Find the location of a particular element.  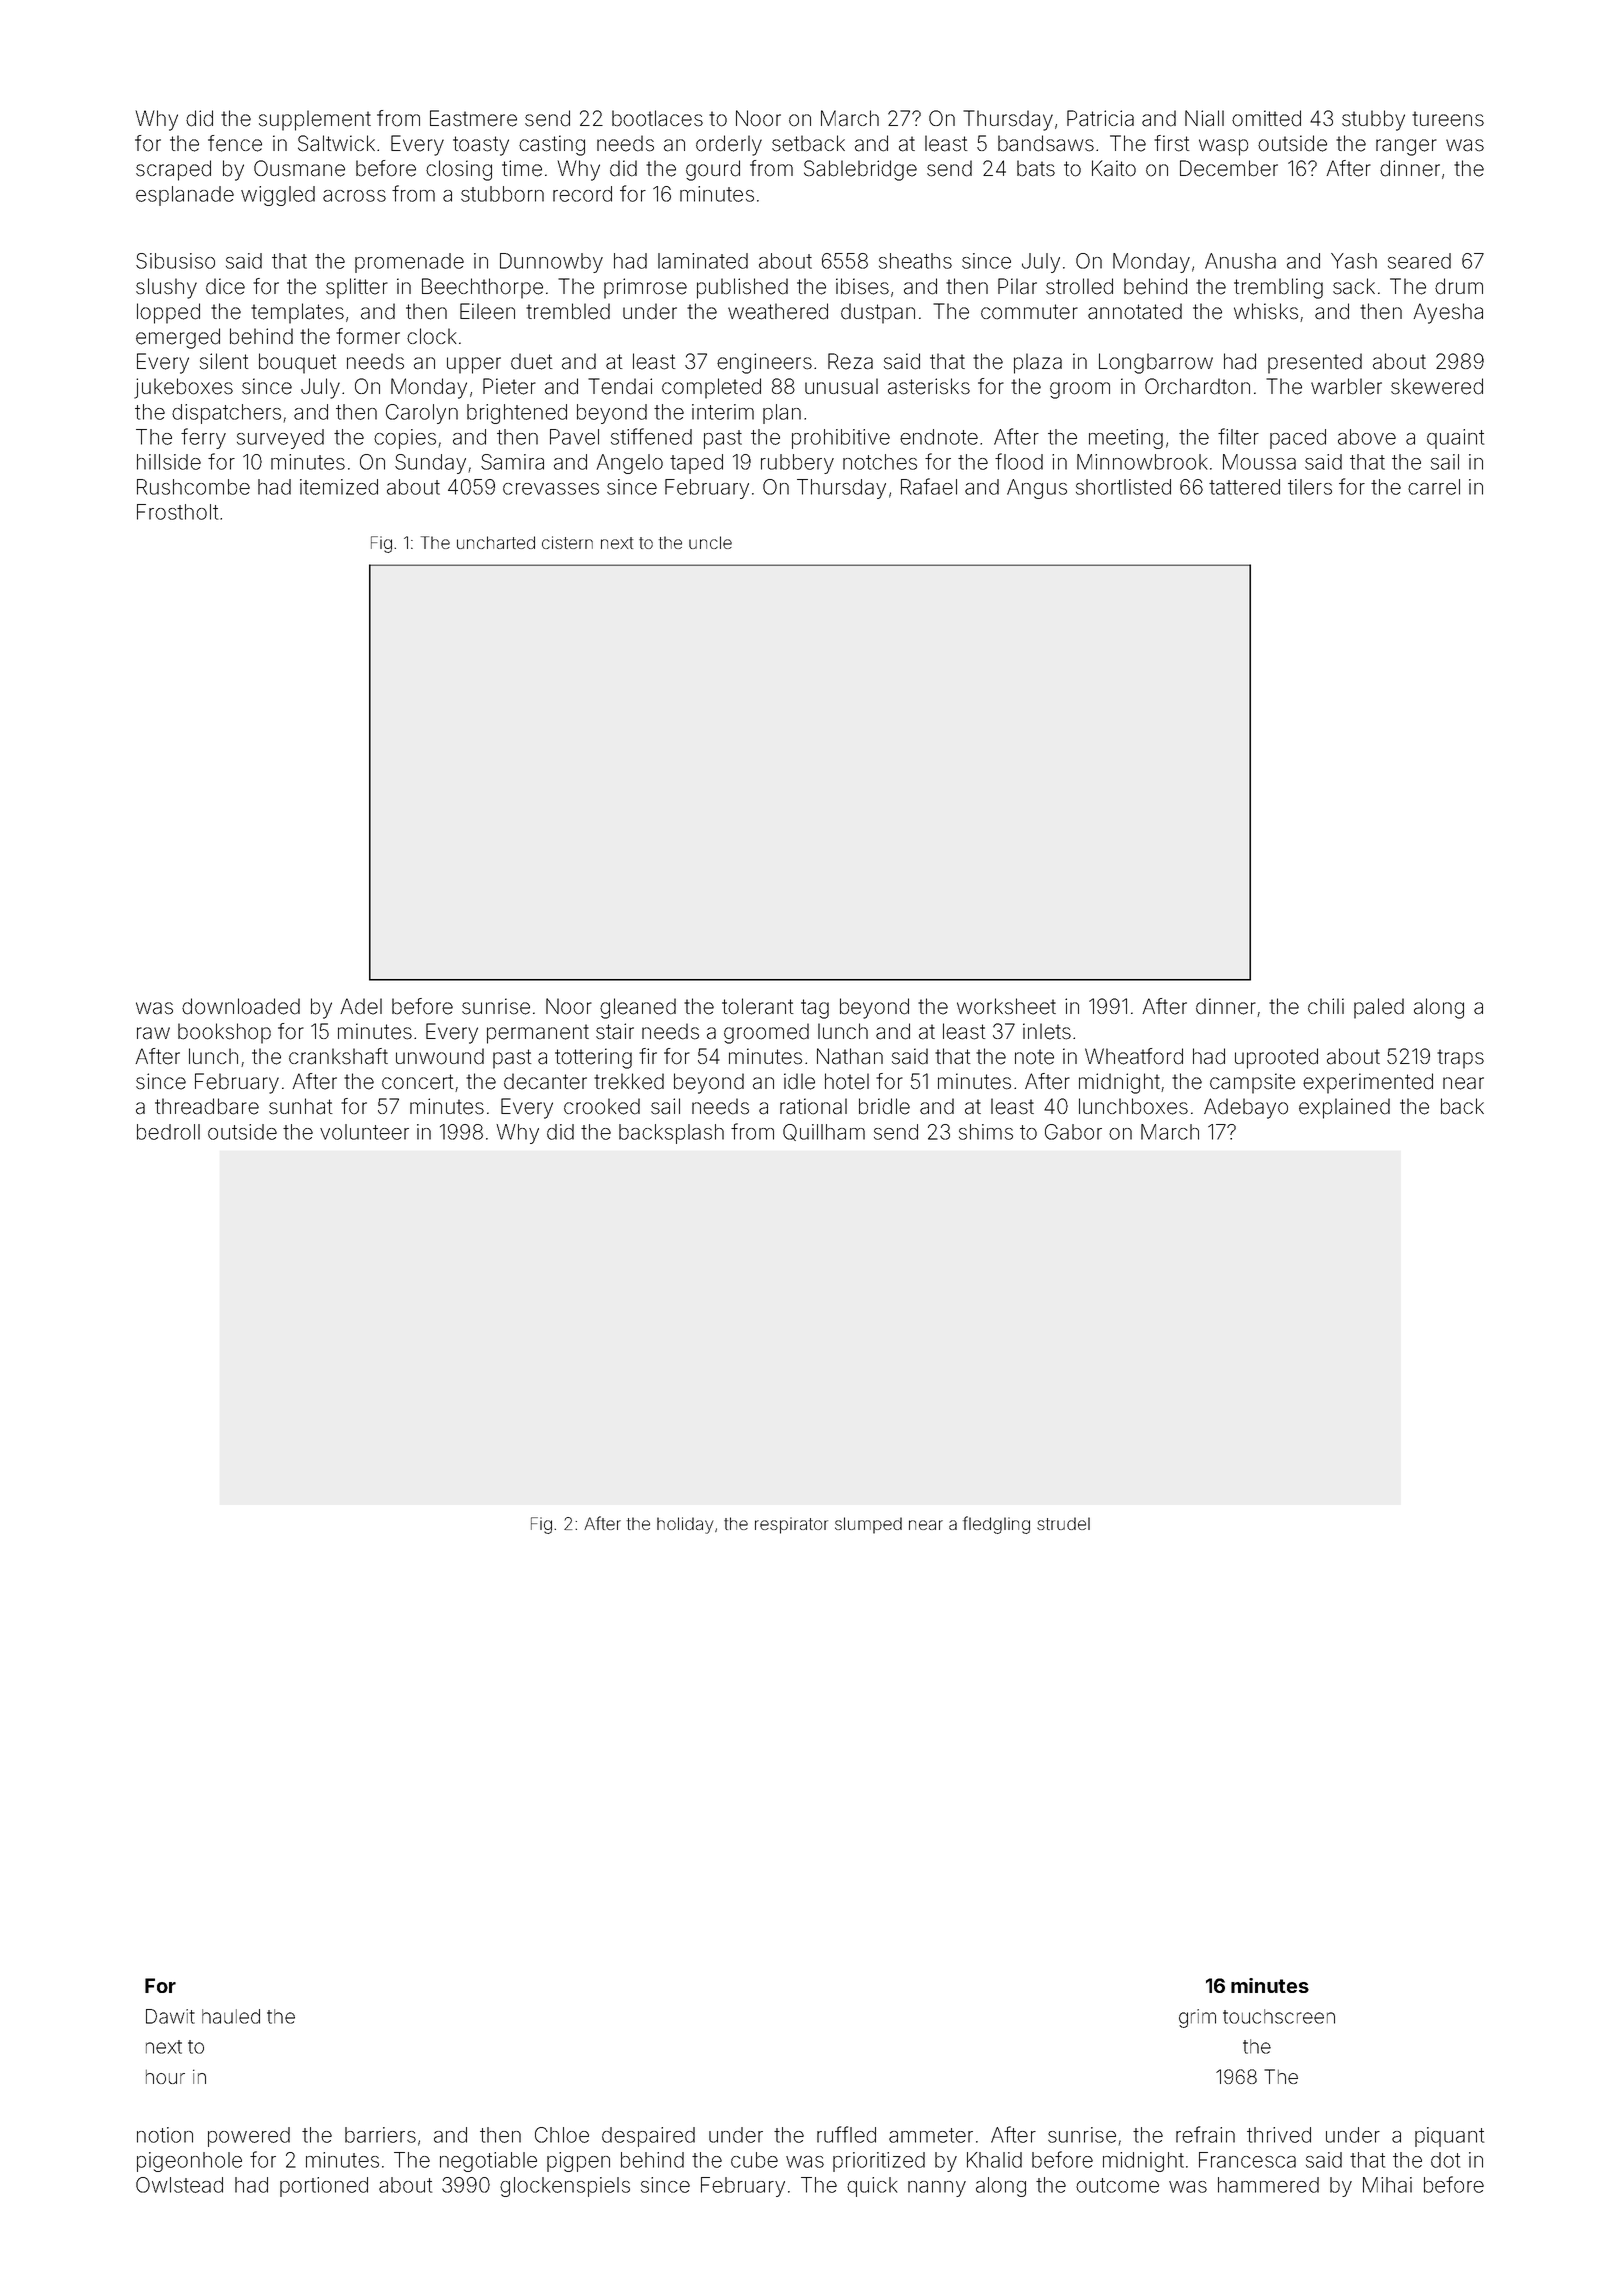

quick is located at coordinates (872, 2187).
